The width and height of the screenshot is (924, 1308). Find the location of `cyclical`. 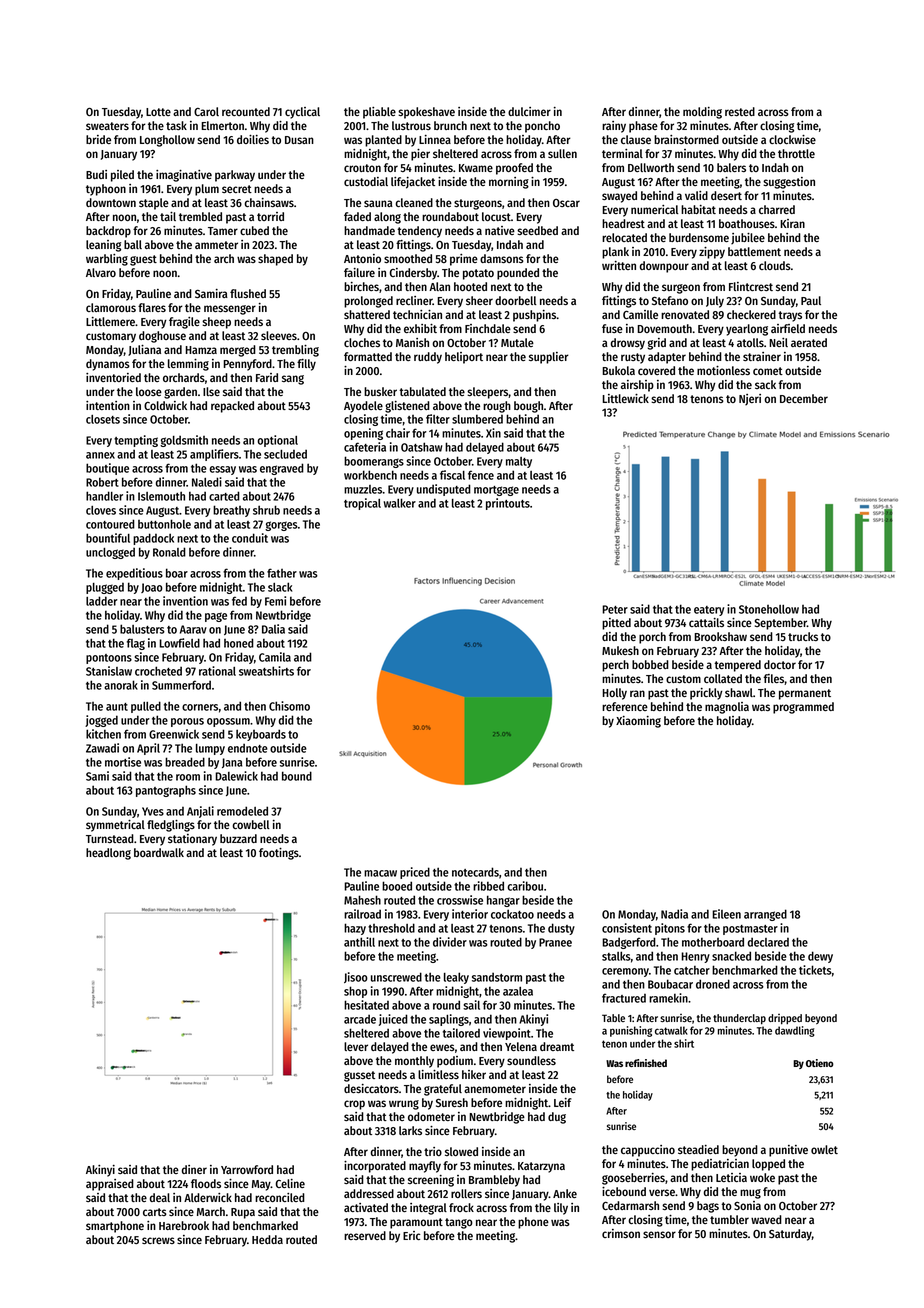

cyclical is located at coordinates (302, 113).
